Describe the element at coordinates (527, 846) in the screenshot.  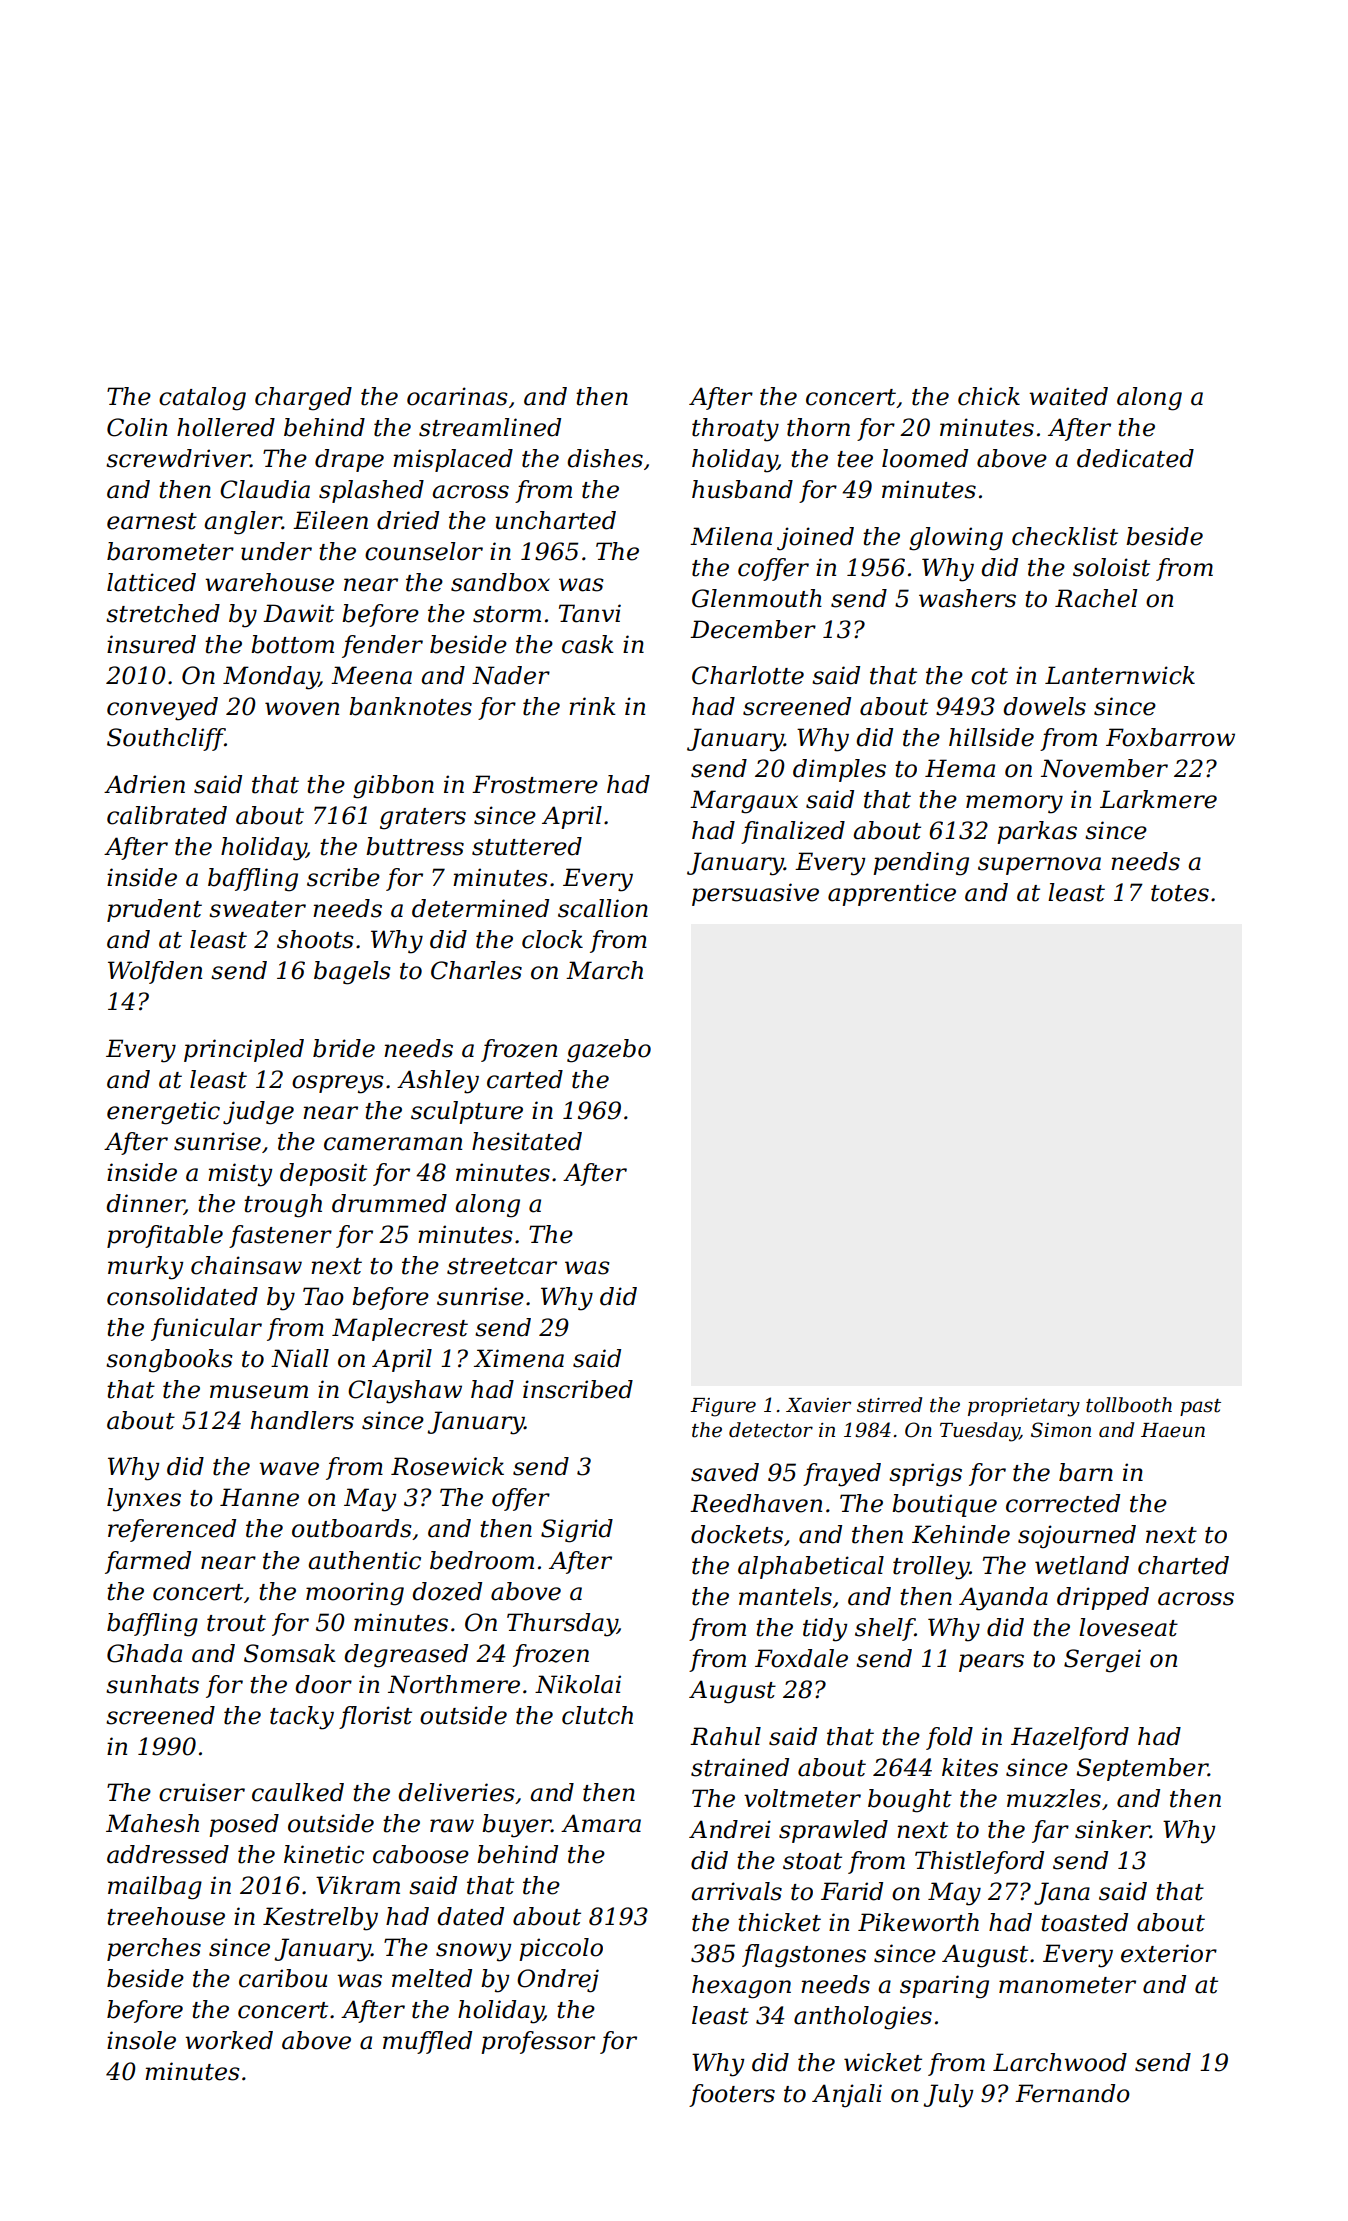
I see `stuttered` at that location.
